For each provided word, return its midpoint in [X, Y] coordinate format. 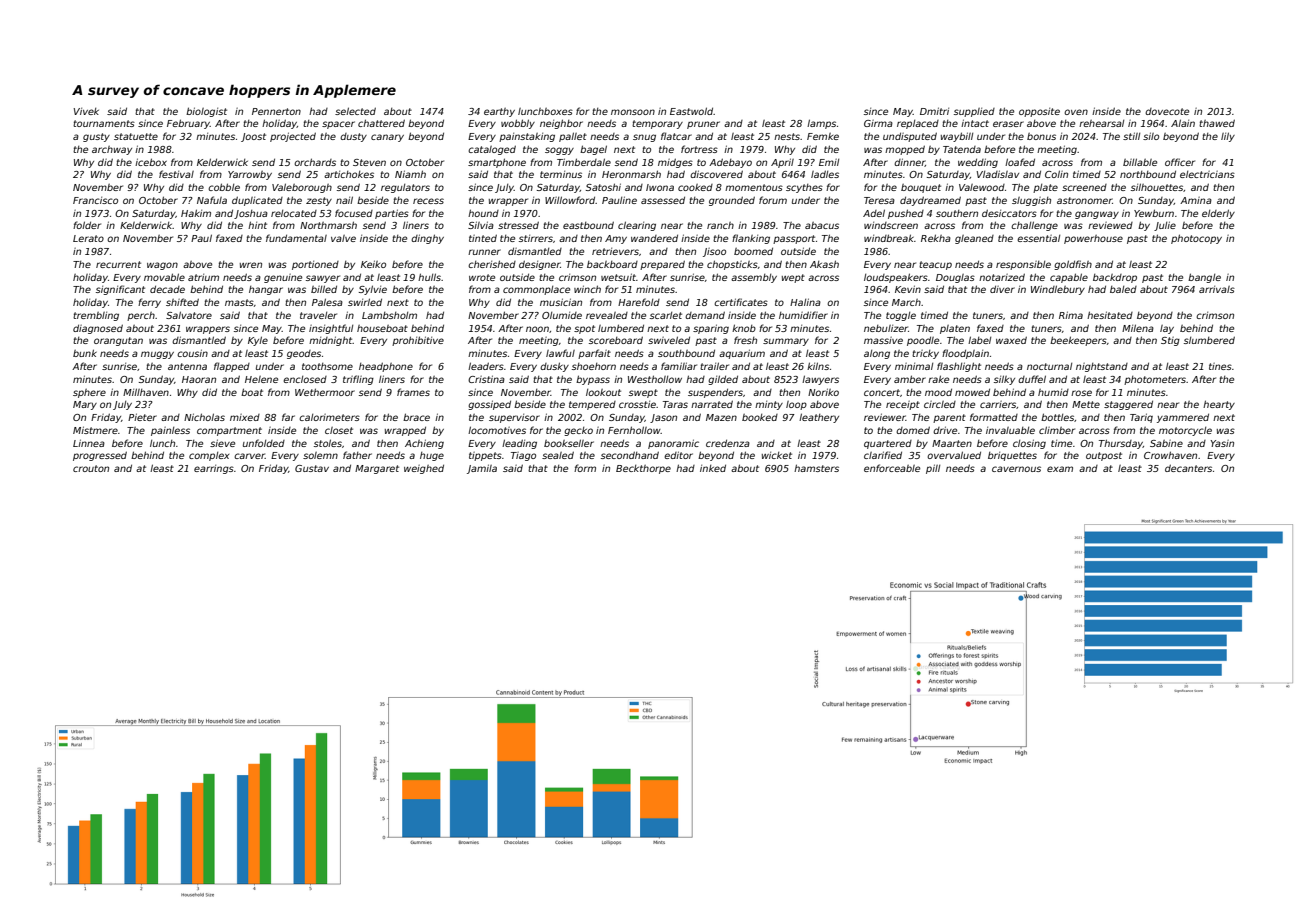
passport [794, 239]
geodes [304, 354]
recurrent [118, 264]
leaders [486, 366]
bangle [1204, 278]
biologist [206, 112]
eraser [1008, 124]
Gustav [312, 468]
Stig [1170, 341]
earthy [499, 112]
